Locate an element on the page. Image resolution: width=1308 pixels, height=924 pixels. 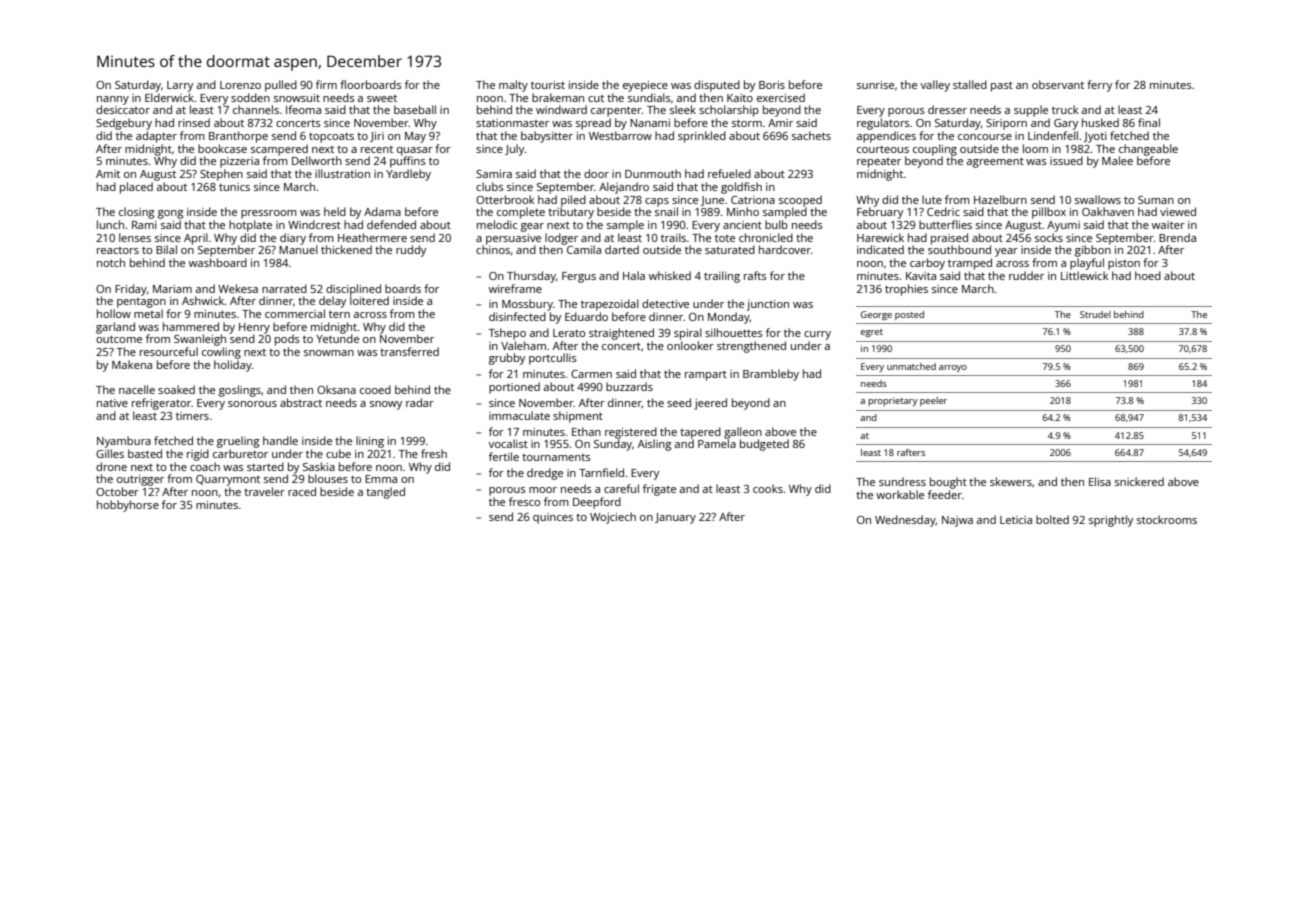
detective is located at coordinates (665, 303).
